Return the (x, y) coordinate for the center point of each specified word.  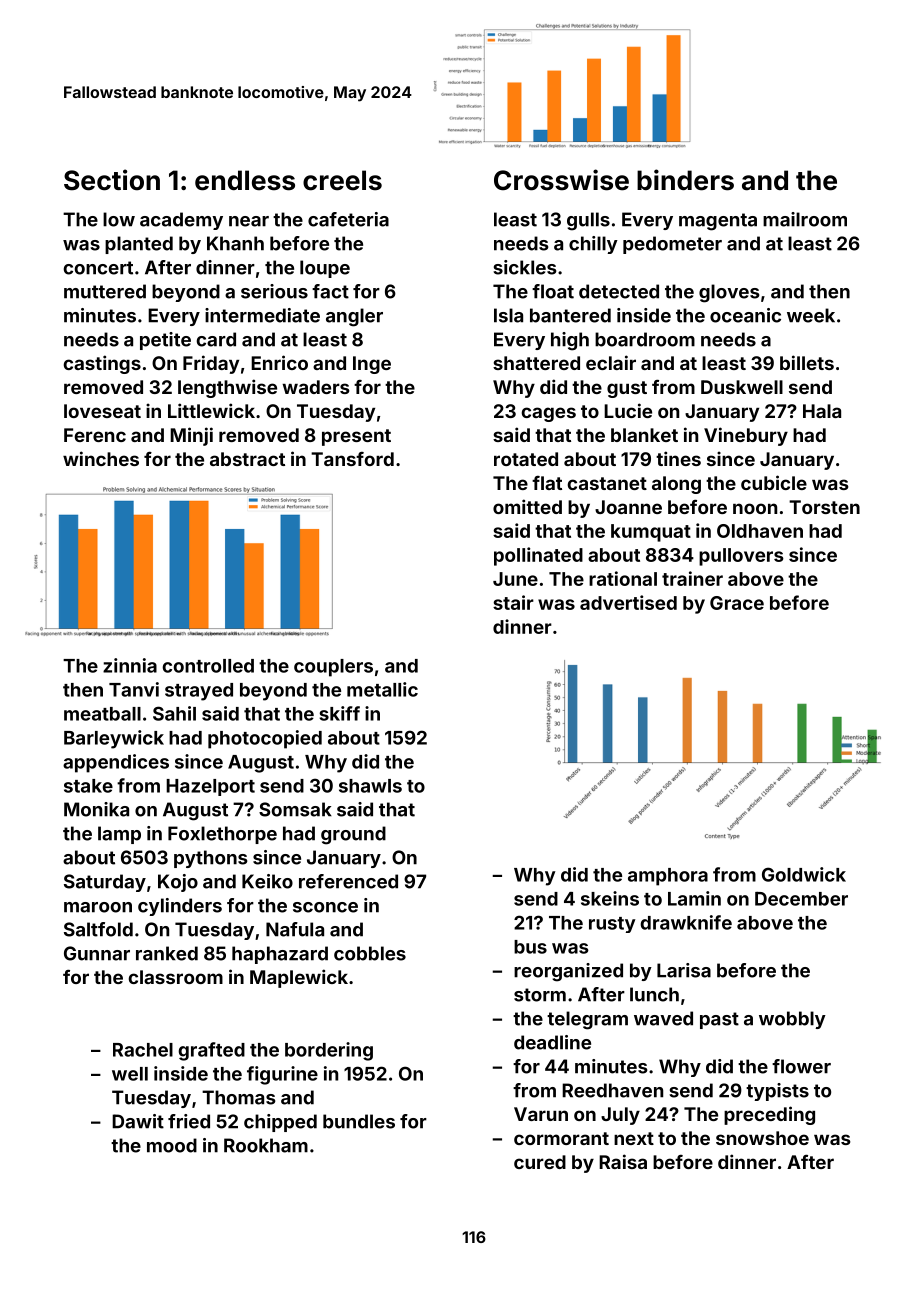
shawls (370, 786)
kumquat (651, 533)
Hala (822, 411)
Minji (191, 436)
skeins (610, 898)
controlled (208, 666)
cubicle (774, 482)
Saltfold (98, 929)
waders (316, 387)
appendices (116, 763)
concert (98, 268)
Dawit (138, 1121)
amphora (668, 877)
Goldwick (804, 874)
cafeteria (348, 219)
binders (685, 180)
